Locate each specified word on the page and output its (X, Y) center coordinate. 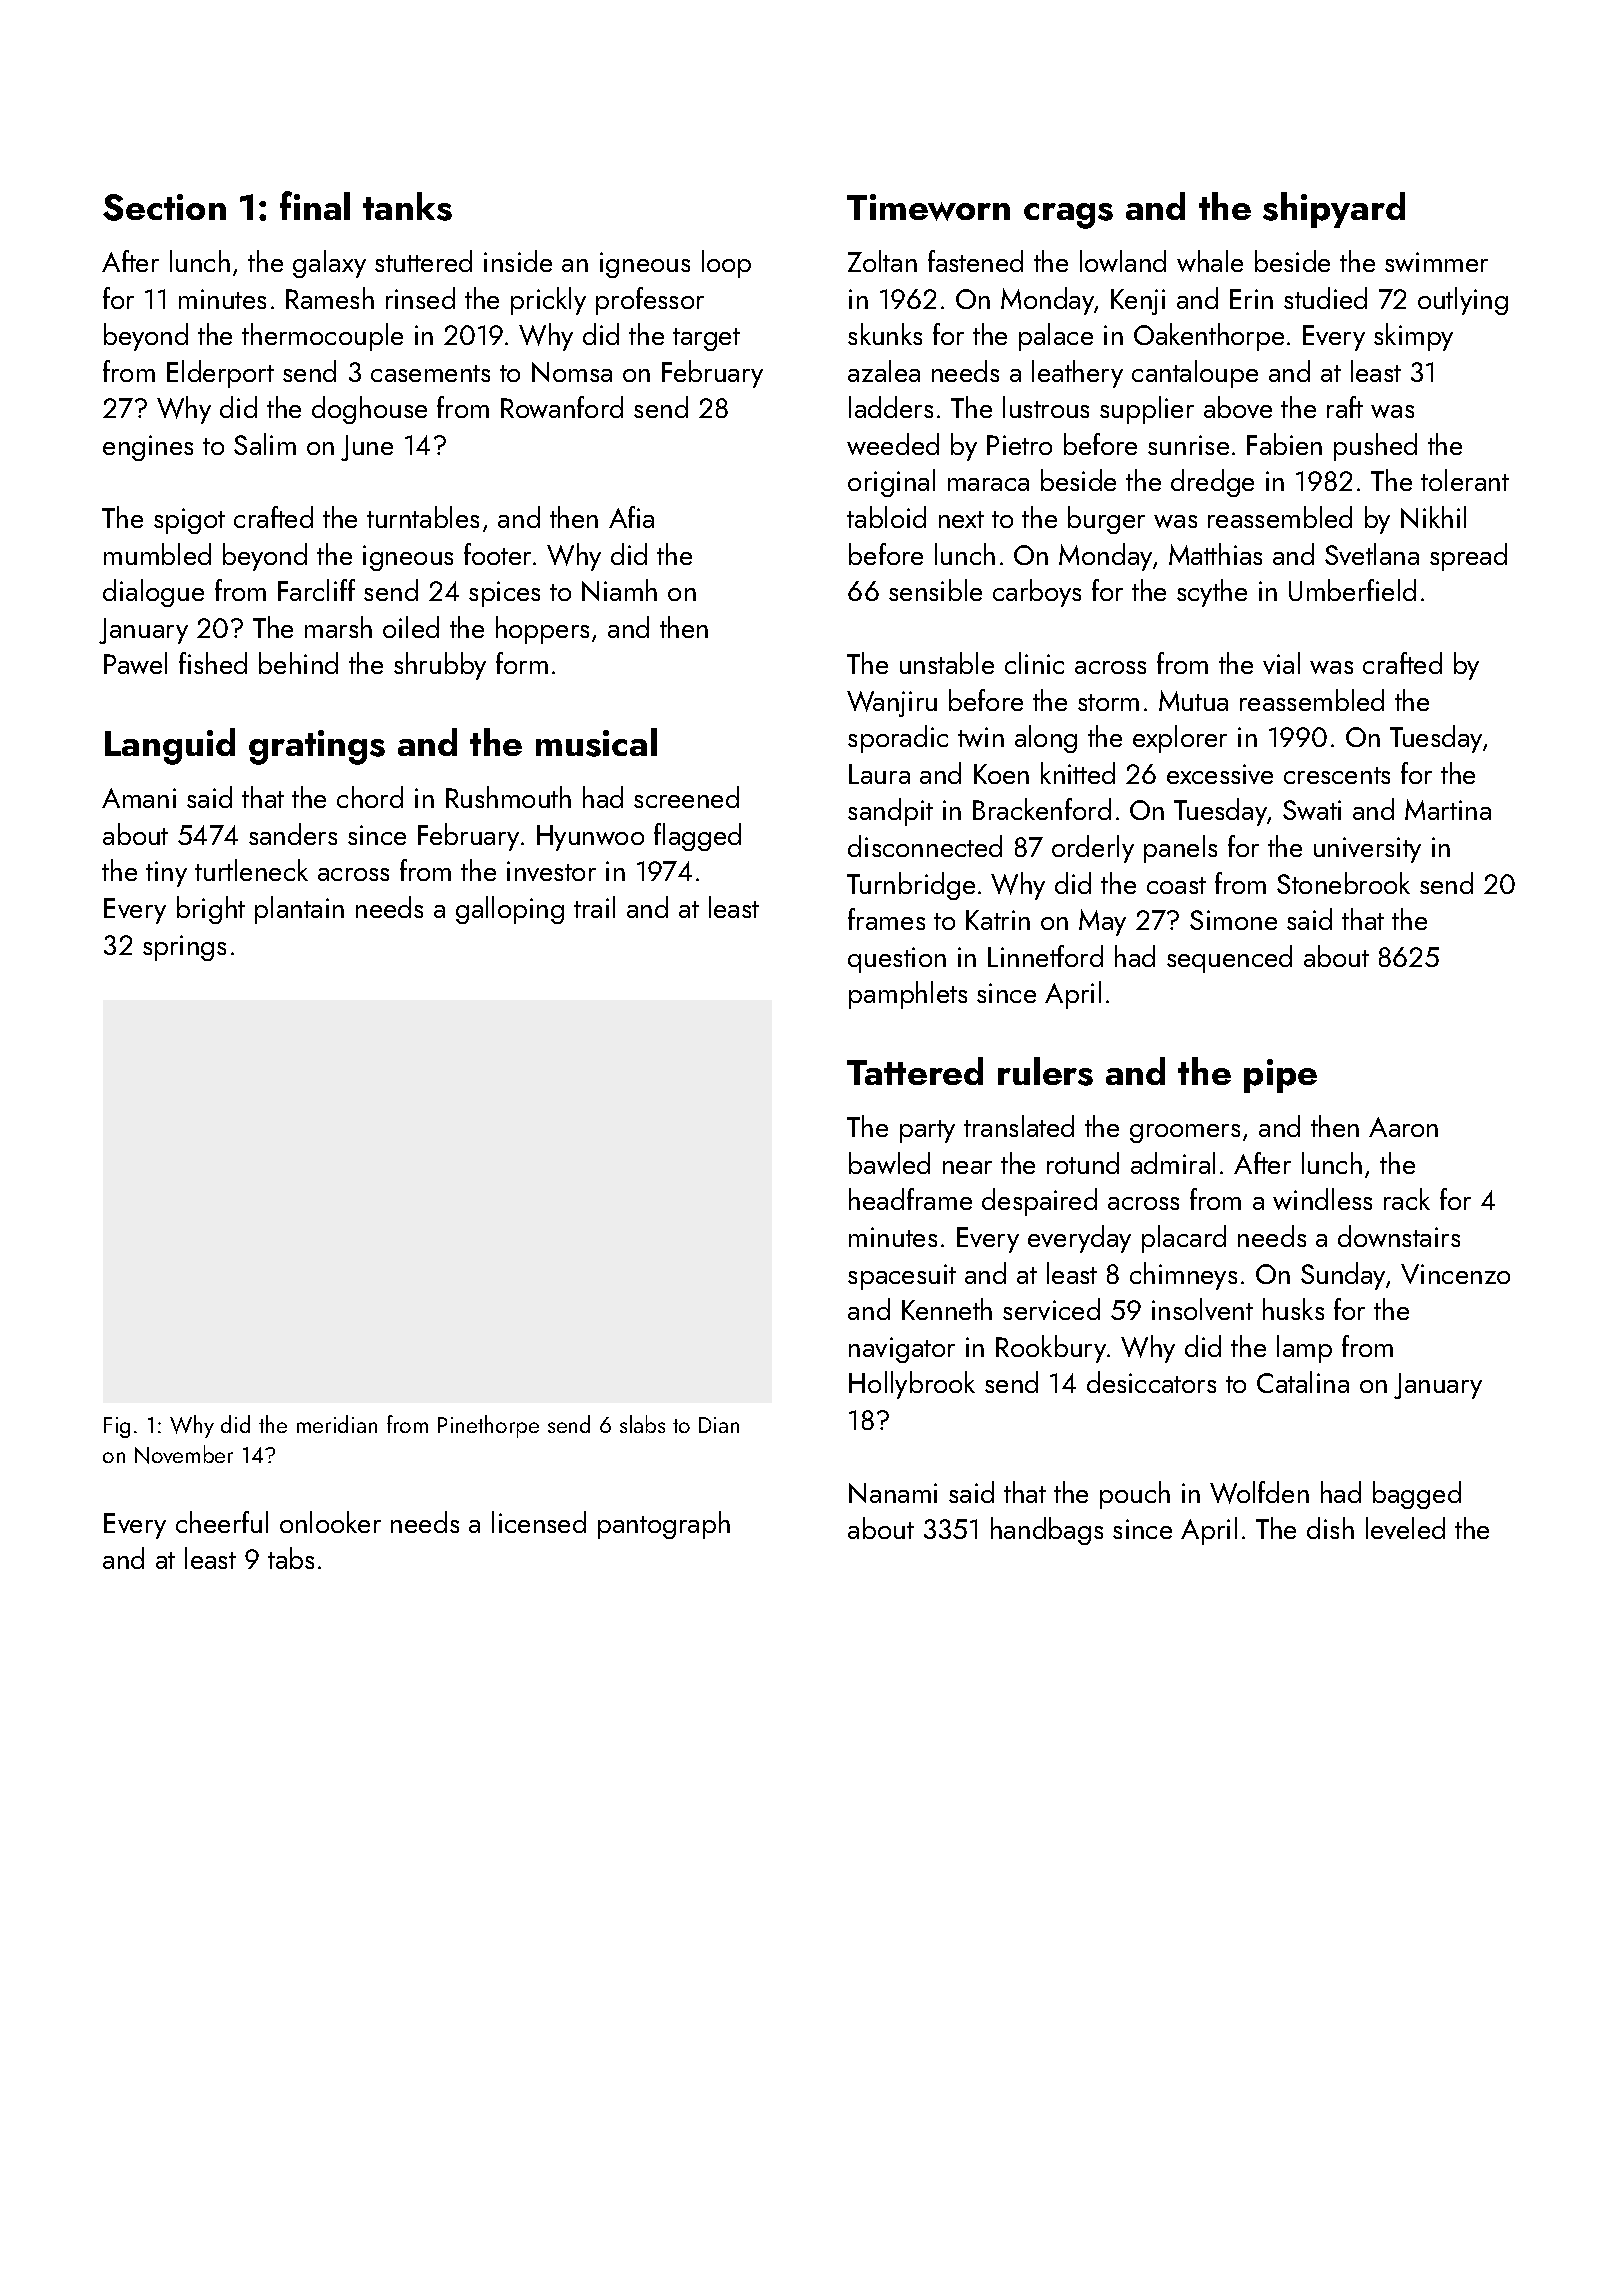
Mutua (1193, 700)
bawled (889, 1163)
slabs (642, 1424)
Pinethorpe (488, 1426)
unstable (947, 663)
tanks (407, 206)
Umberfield (1352, 590)
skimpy (1413, 337)
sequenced (1229, 959)
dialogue (153, 593)
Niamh (619, 590)
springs (184, 948)
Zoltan (882, 261)
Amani (139, 798)
